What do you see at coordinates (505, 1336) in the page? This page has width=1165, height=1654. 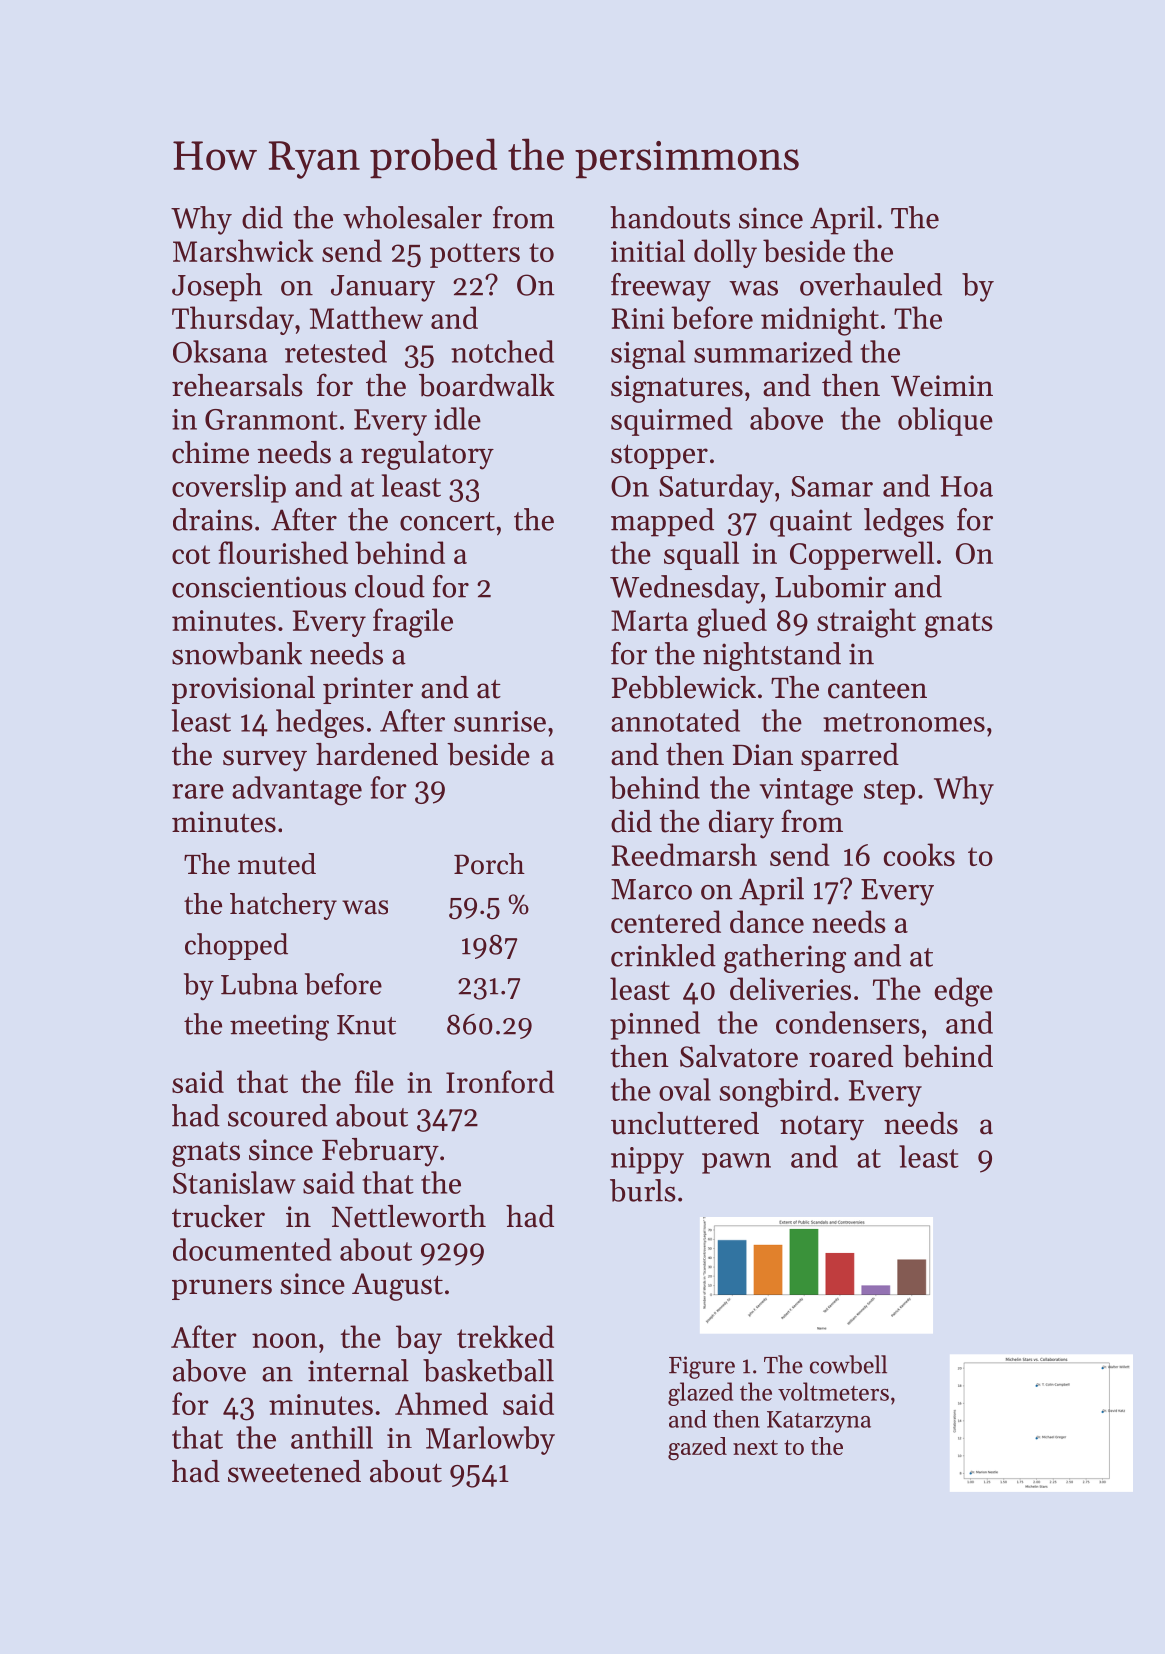 I see `trekked` at bounding box center [505, 1336].
